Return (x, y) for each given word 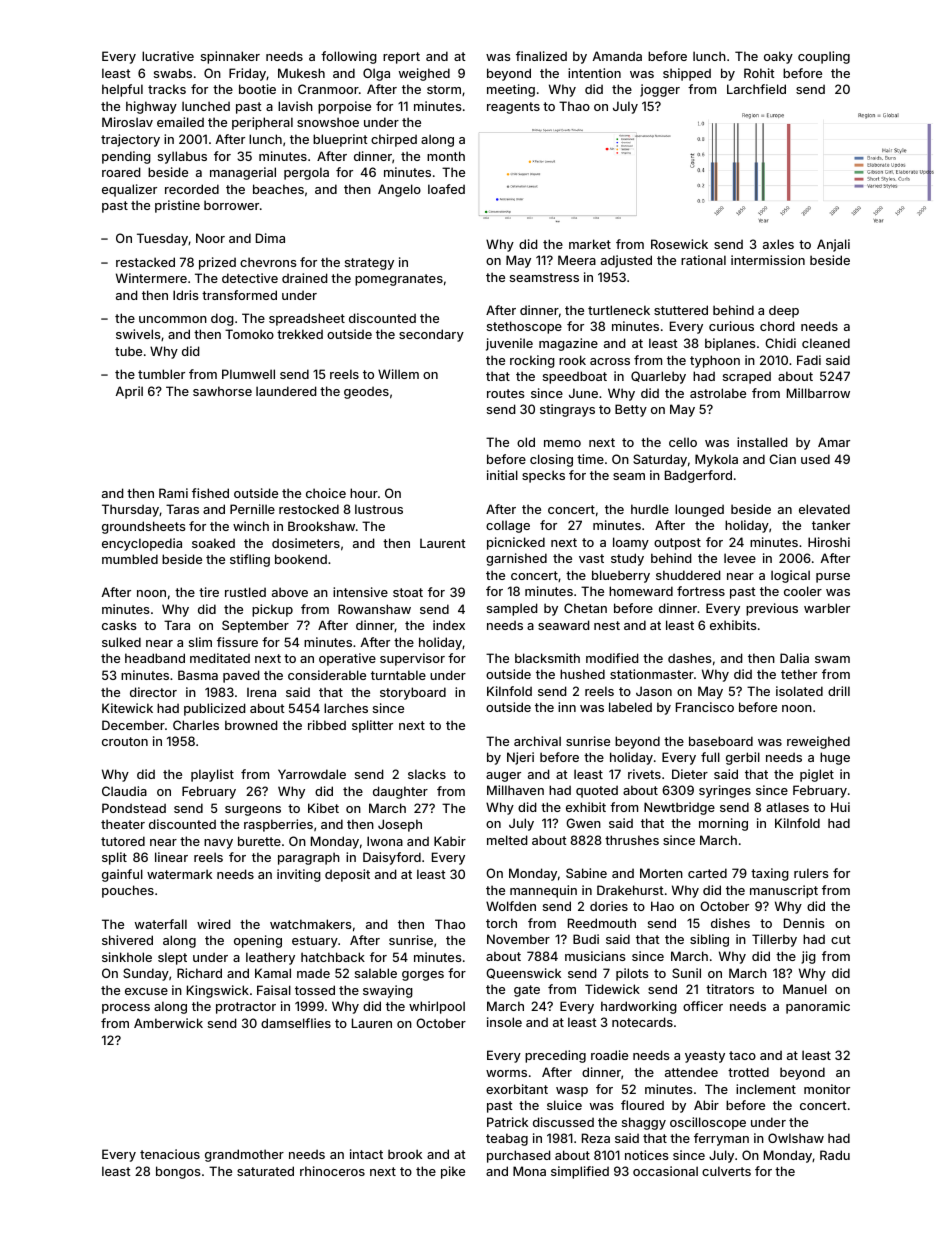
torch (501, 923)
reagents (513, 108)
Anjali (833, 245)
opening (258, 941)
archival (537, 741)
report (401, 58)
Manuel (805, 989)
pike (453, 1172)
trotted (748, 1072)
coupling (824, 57)
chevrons (268, 262)
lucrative (168, 56)
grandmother (244, 1155)
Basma (198, 675)
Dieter (690, 774)
